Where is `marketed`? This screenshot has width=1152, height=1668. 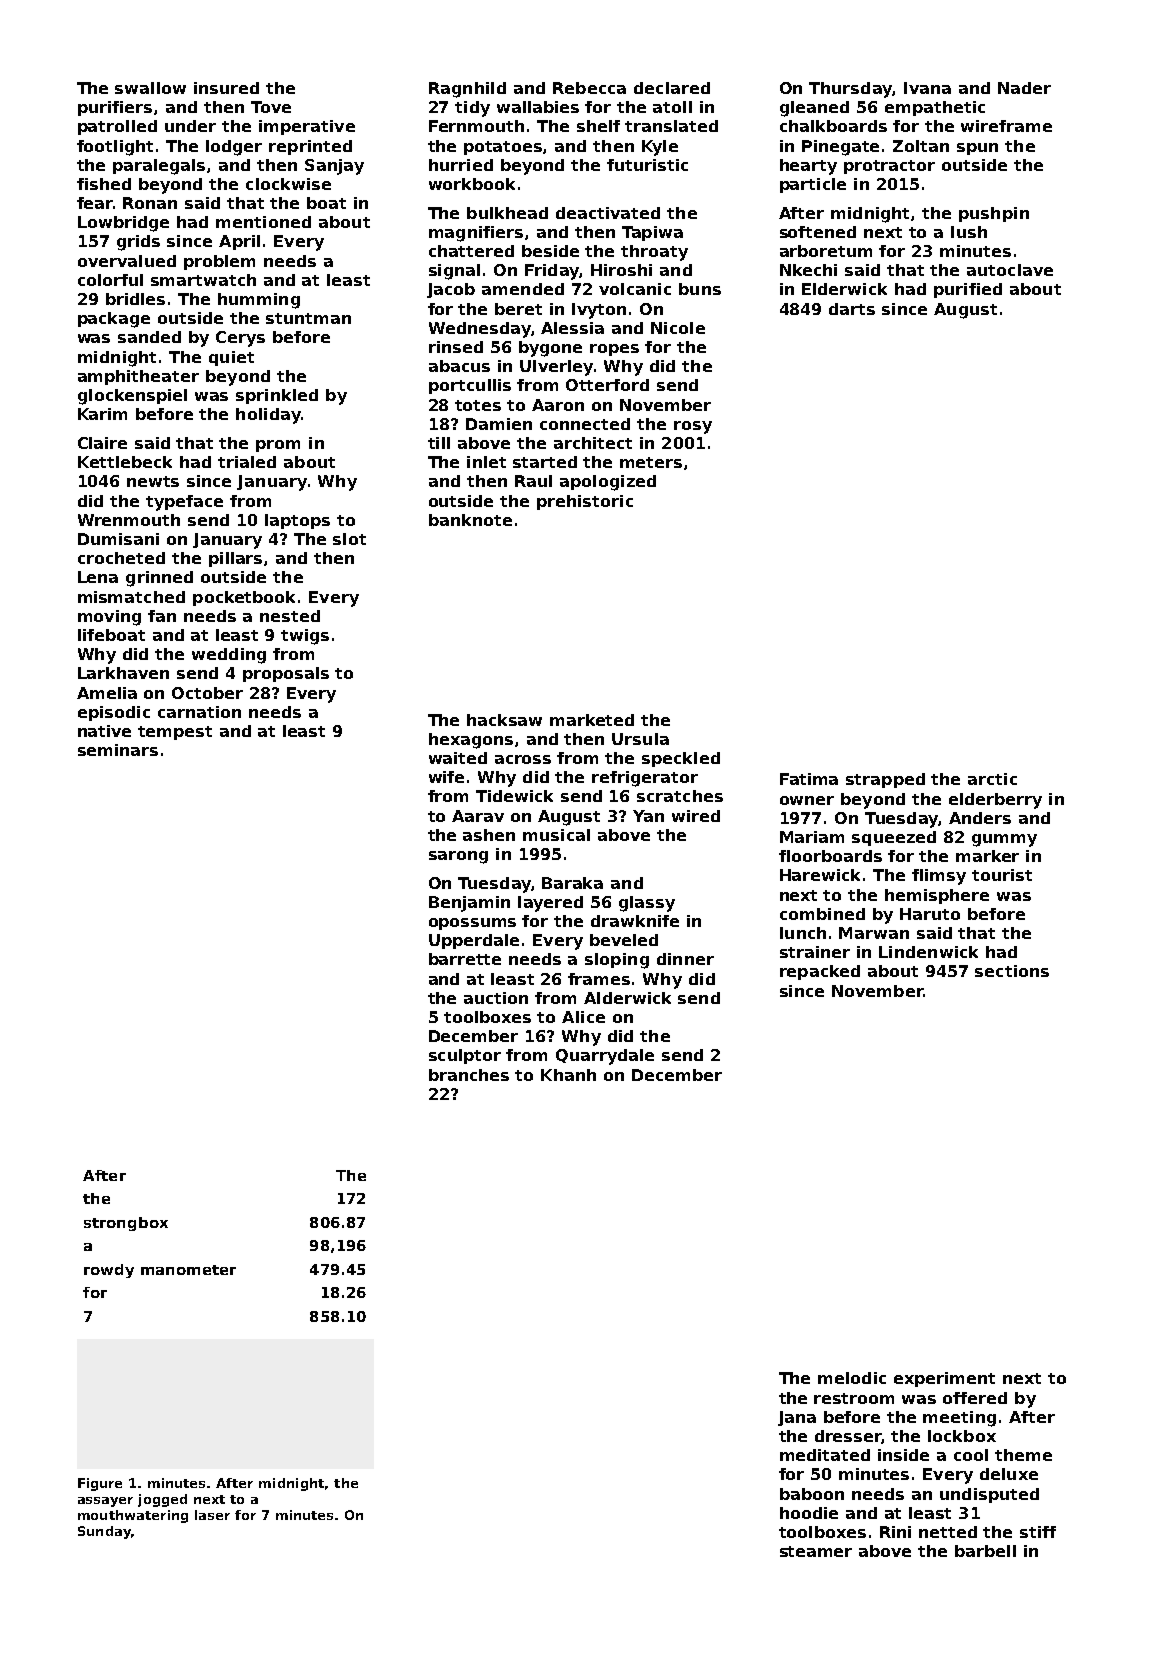
marketed is located at coordinates (592, 720).
